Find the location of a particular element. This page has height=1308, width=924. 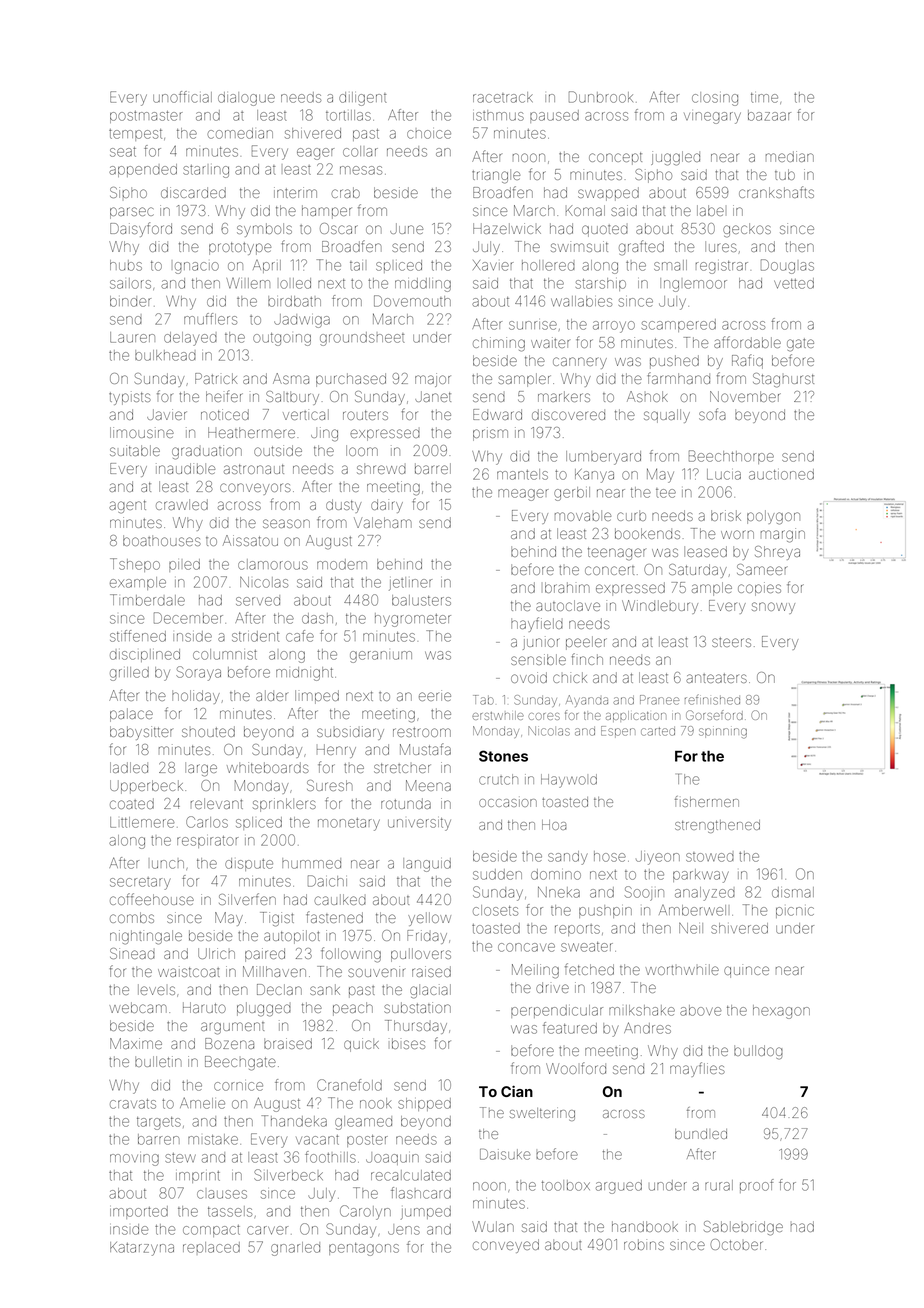

symbols is located at coordinates (264, 230).
